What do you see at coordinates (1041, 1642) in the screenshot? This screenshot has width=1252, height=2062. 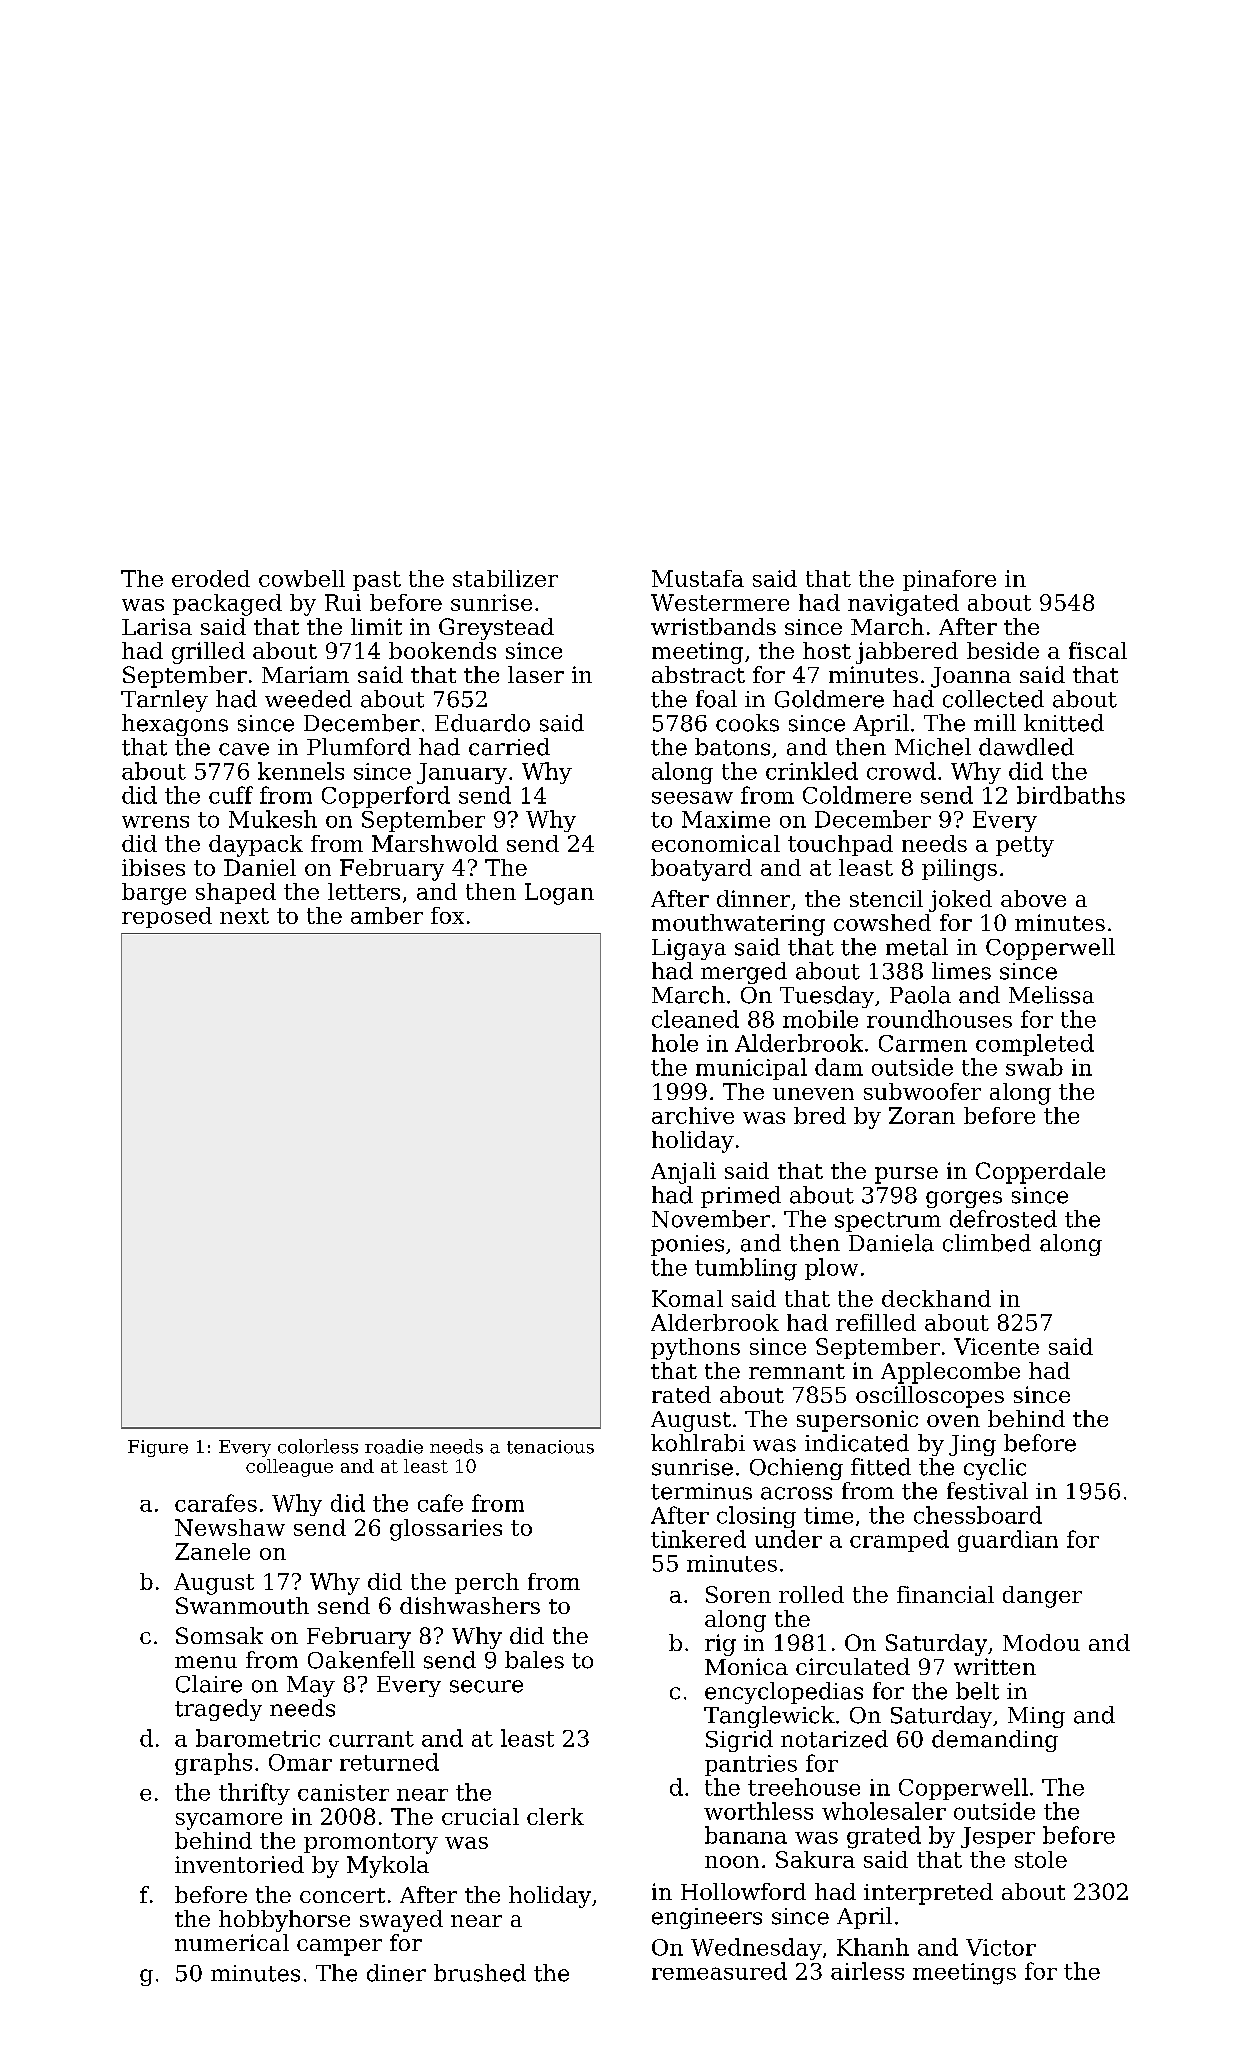 I see `Modou` at bounding box center [1041, 1642].
